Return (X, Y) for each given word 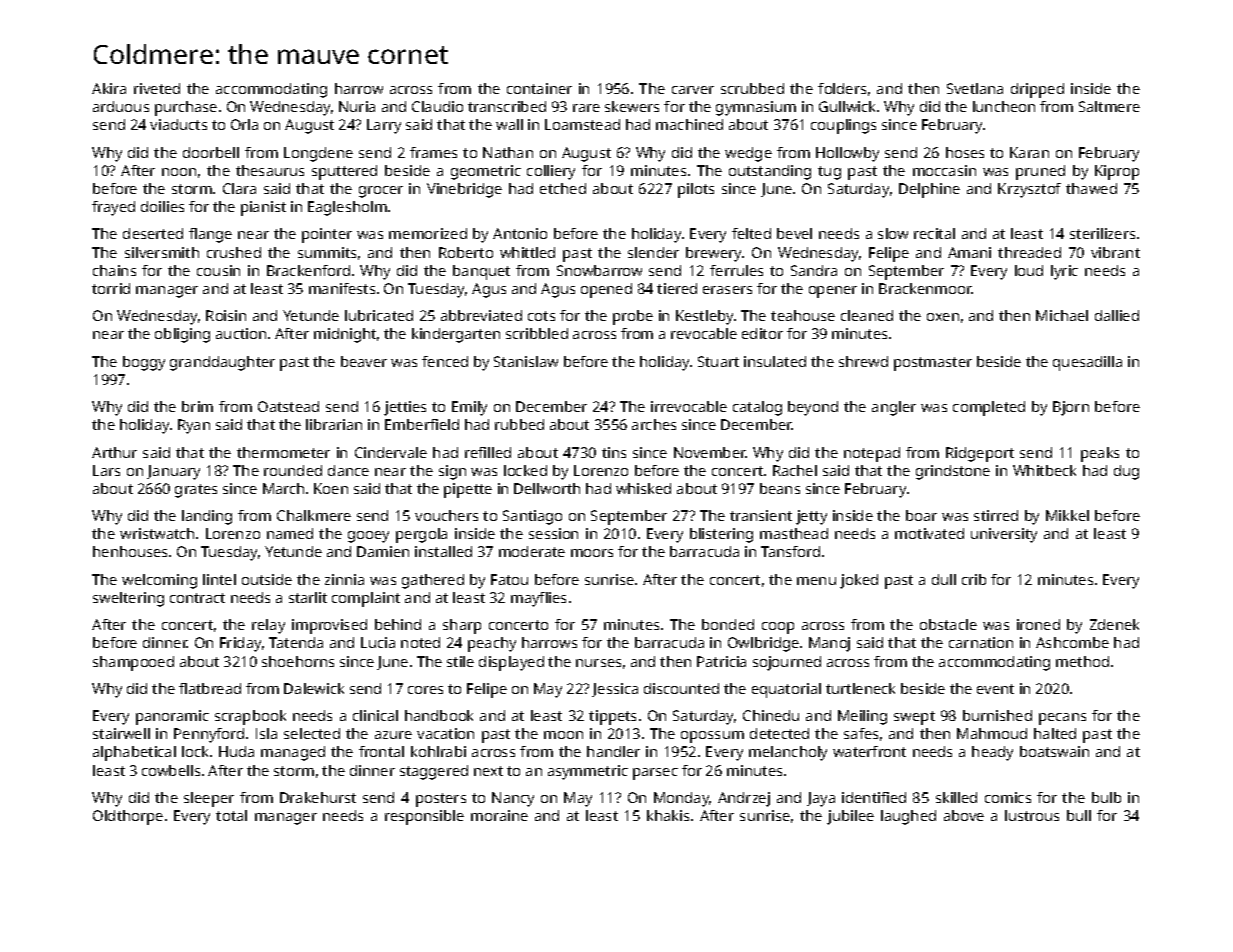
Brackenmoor (925, 288)
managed (293, 753)
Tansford (790, 551)
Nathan (508, 152)
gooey (368, 537)
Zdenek (1114, 624)
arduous (121, 106)
